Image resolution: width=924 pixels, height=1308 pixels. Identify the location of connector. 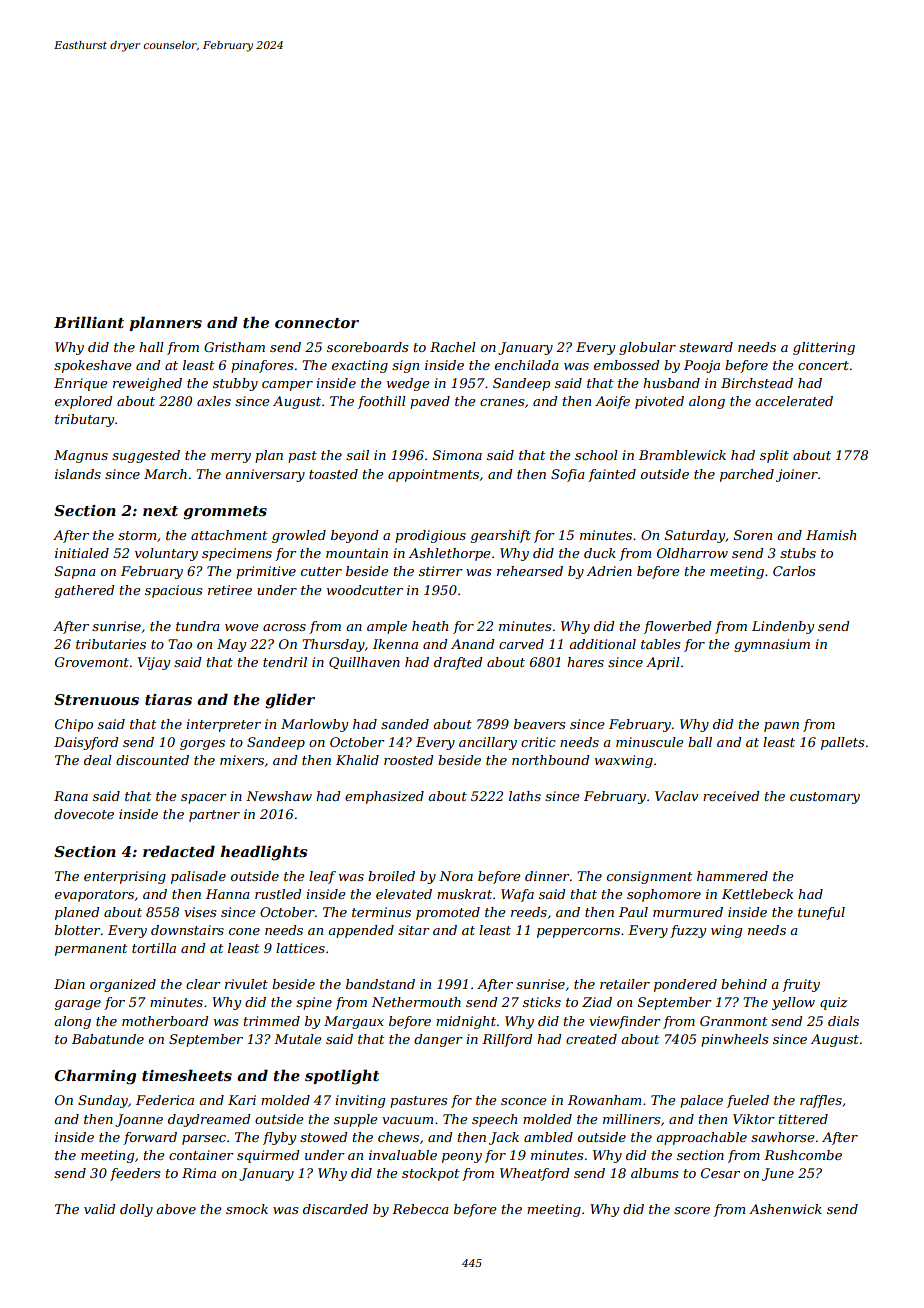
(317, 323).
